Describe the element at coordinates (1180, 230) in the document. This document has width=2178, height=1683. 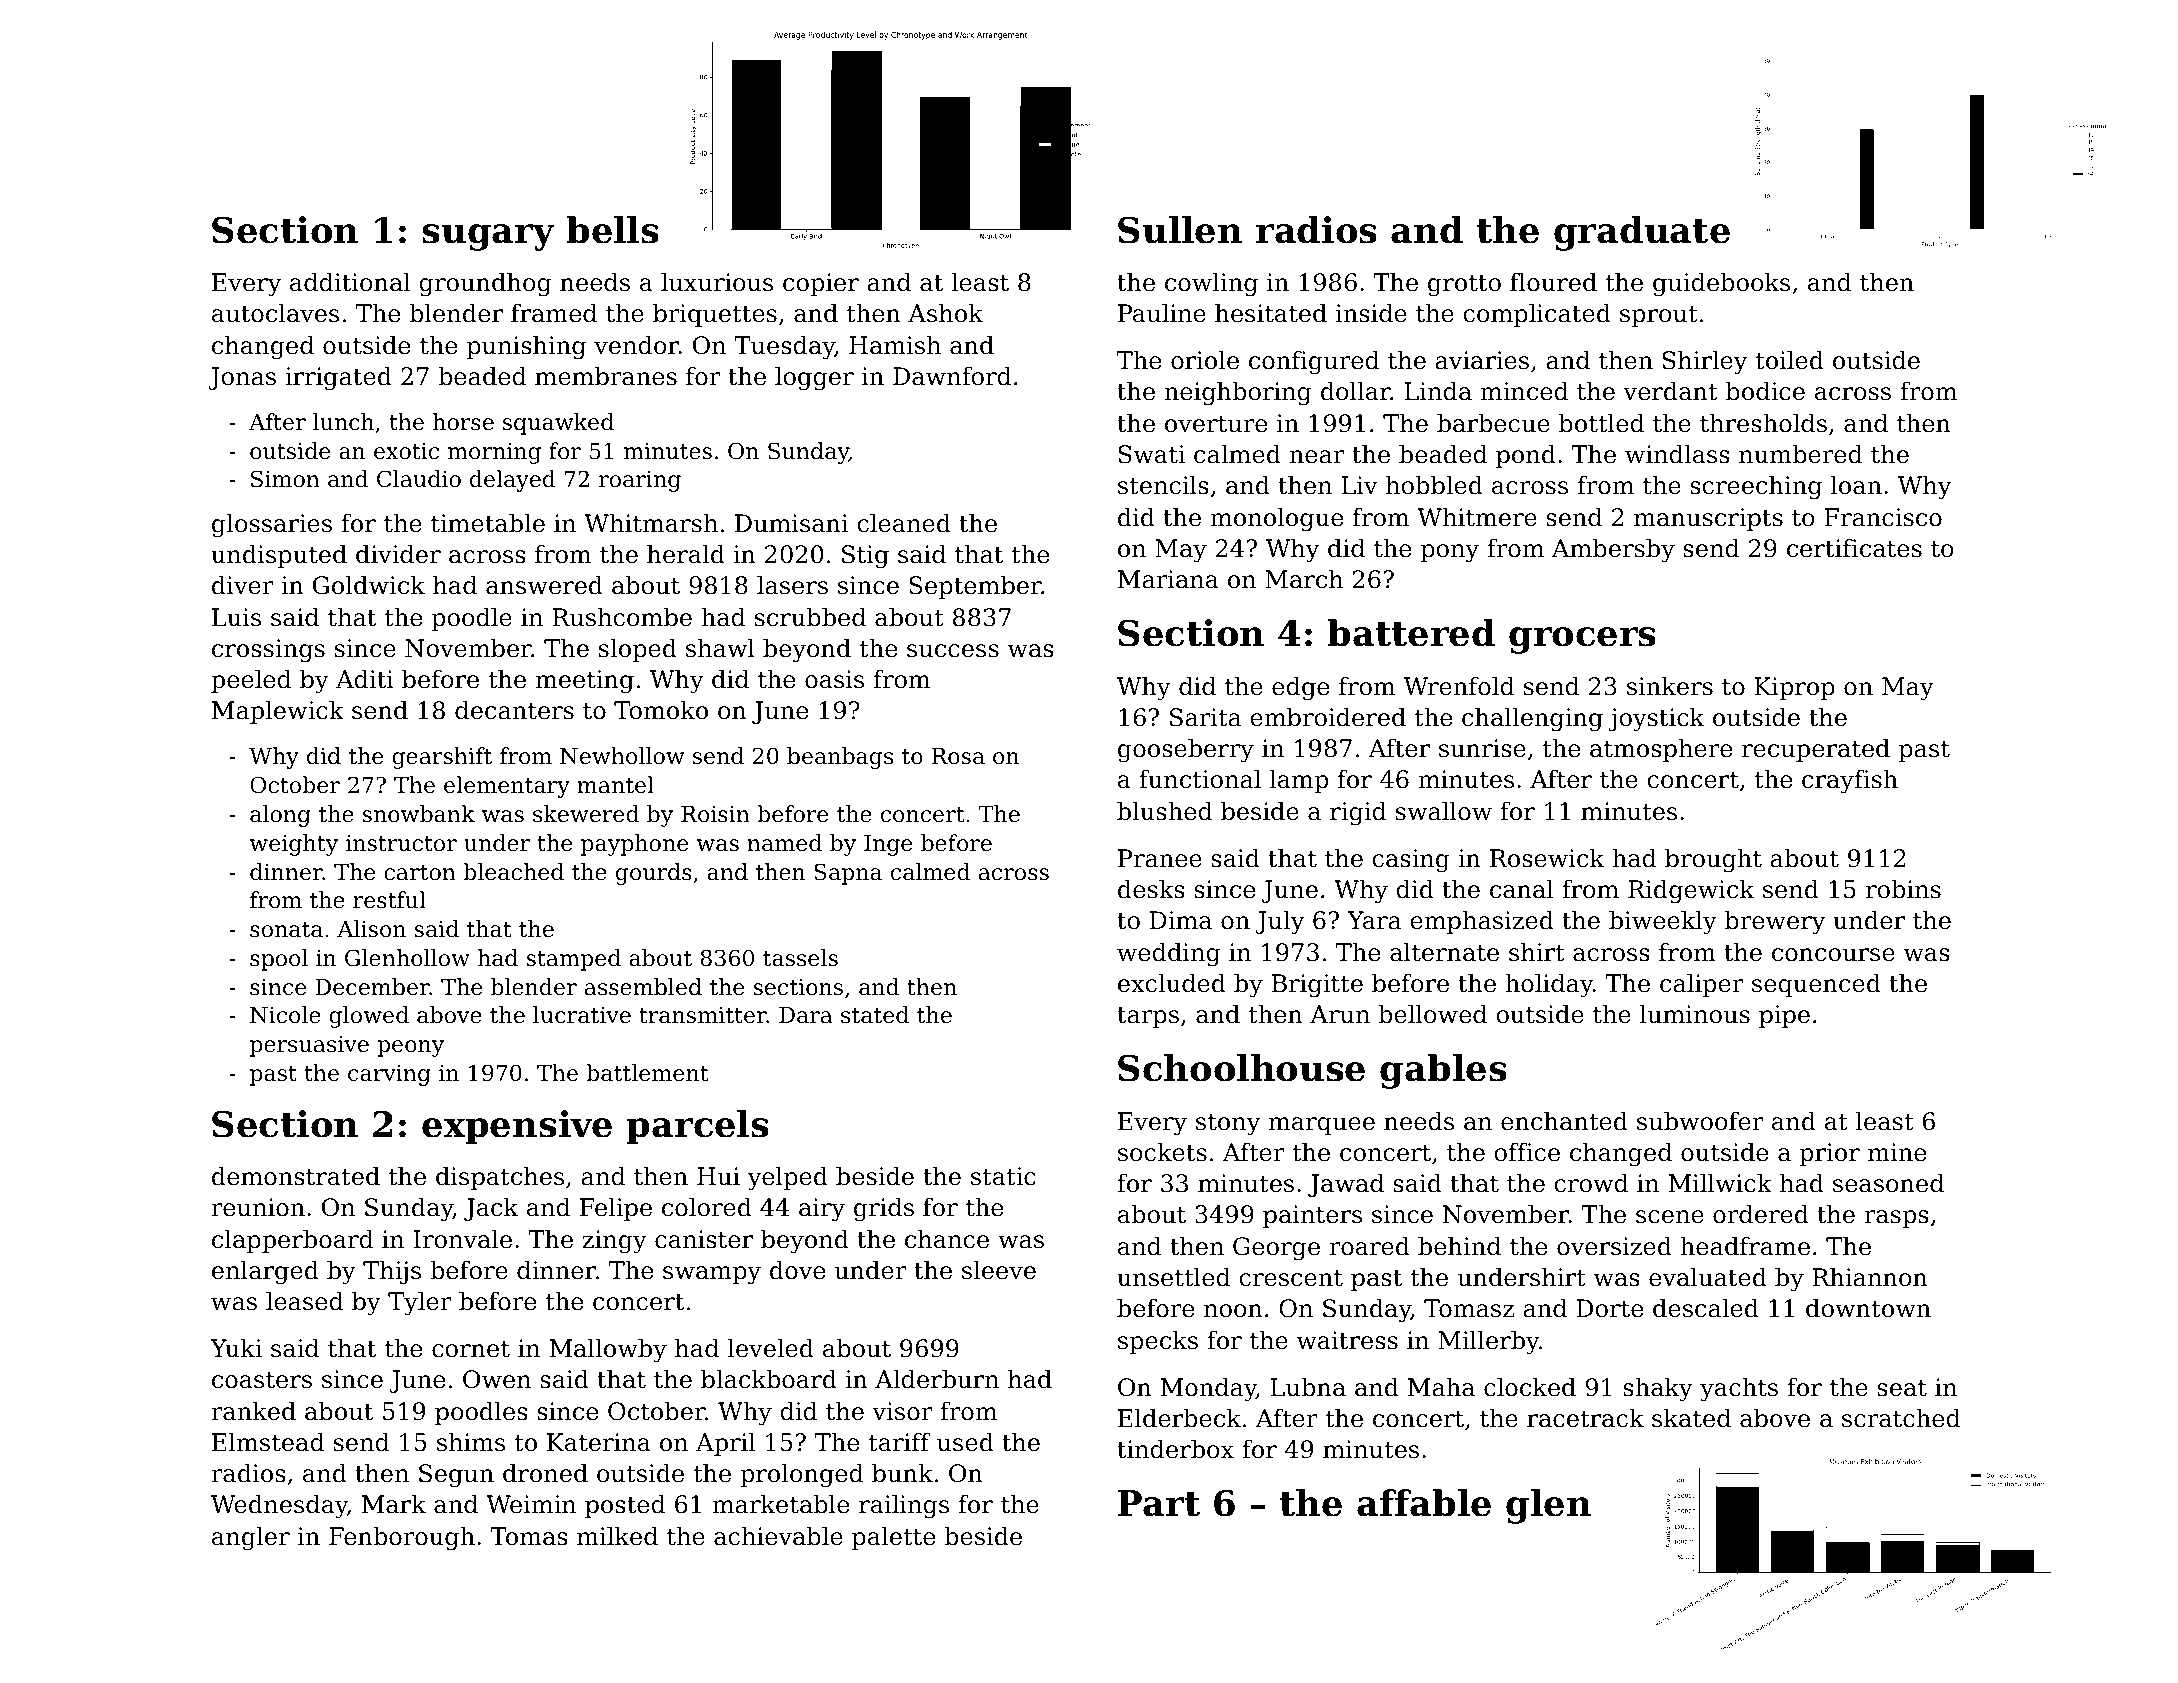
I see `Sullen` at that location.
